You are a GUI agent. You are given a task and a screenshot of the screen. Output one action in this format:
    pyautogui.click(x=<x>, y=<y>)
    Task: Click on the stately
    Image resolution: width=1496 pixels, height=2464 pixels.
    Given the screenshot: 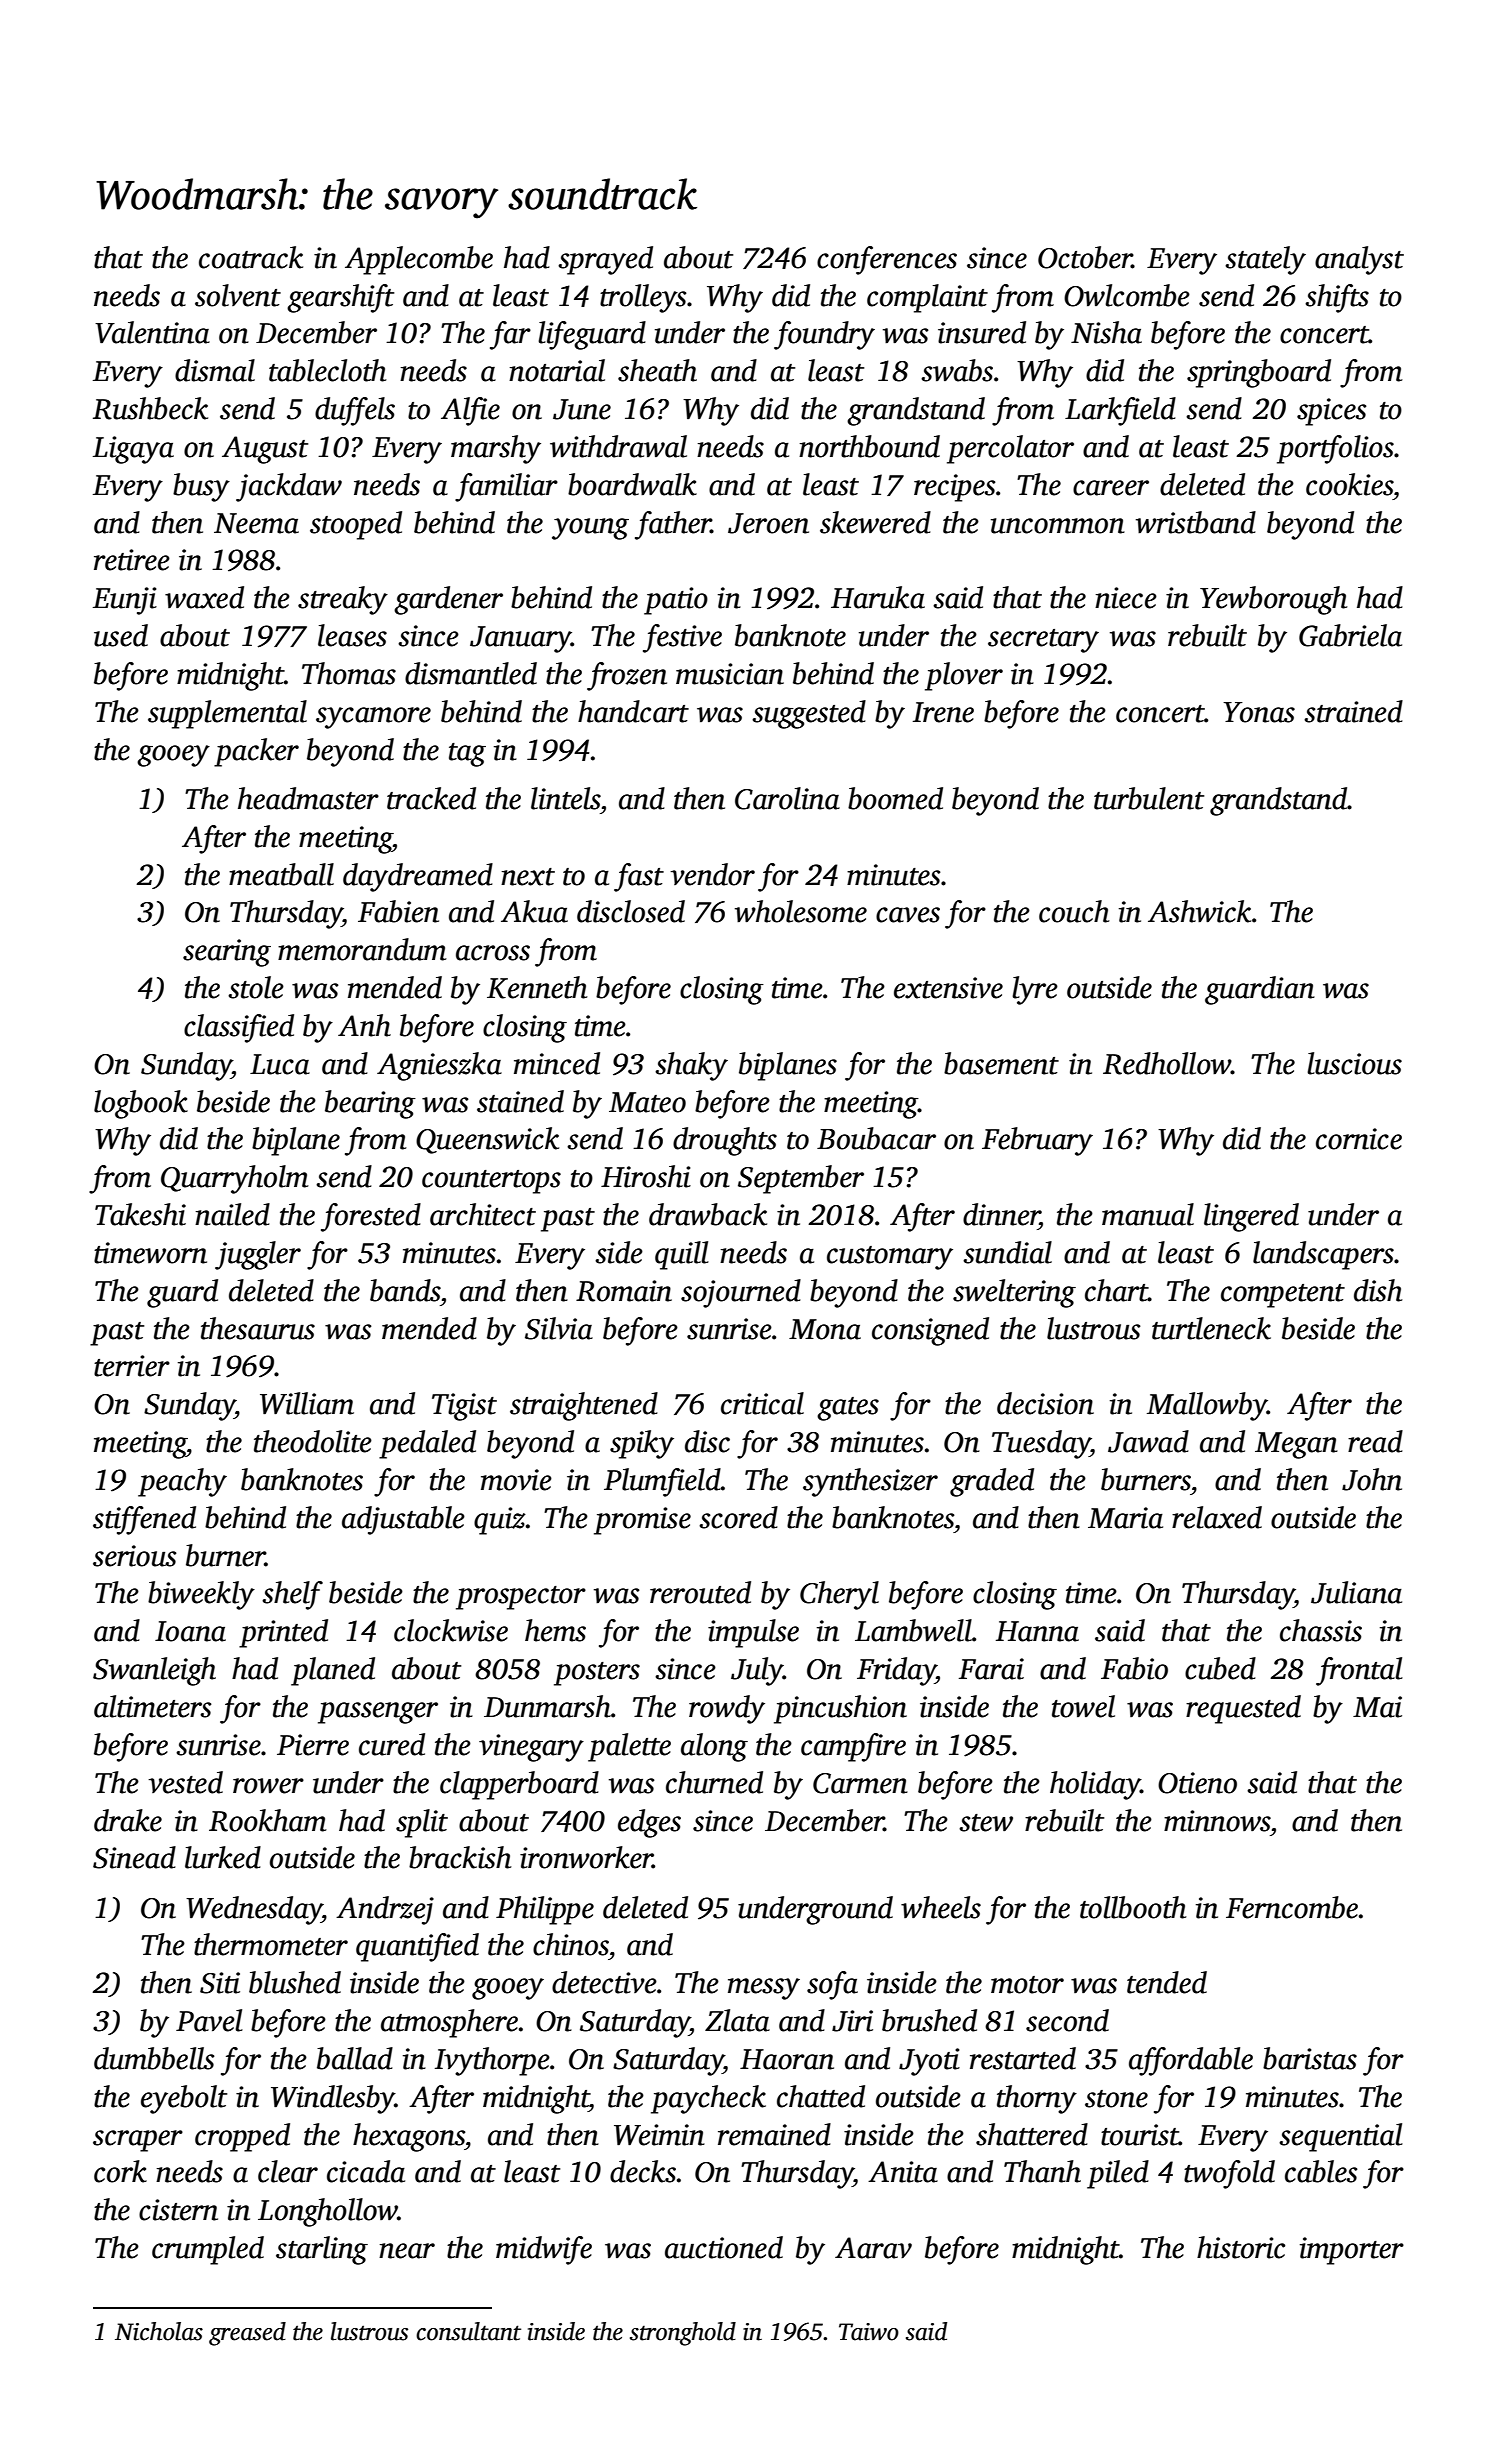 What is the action you would take?
    pyautogui.click(x=1265, y=260)
